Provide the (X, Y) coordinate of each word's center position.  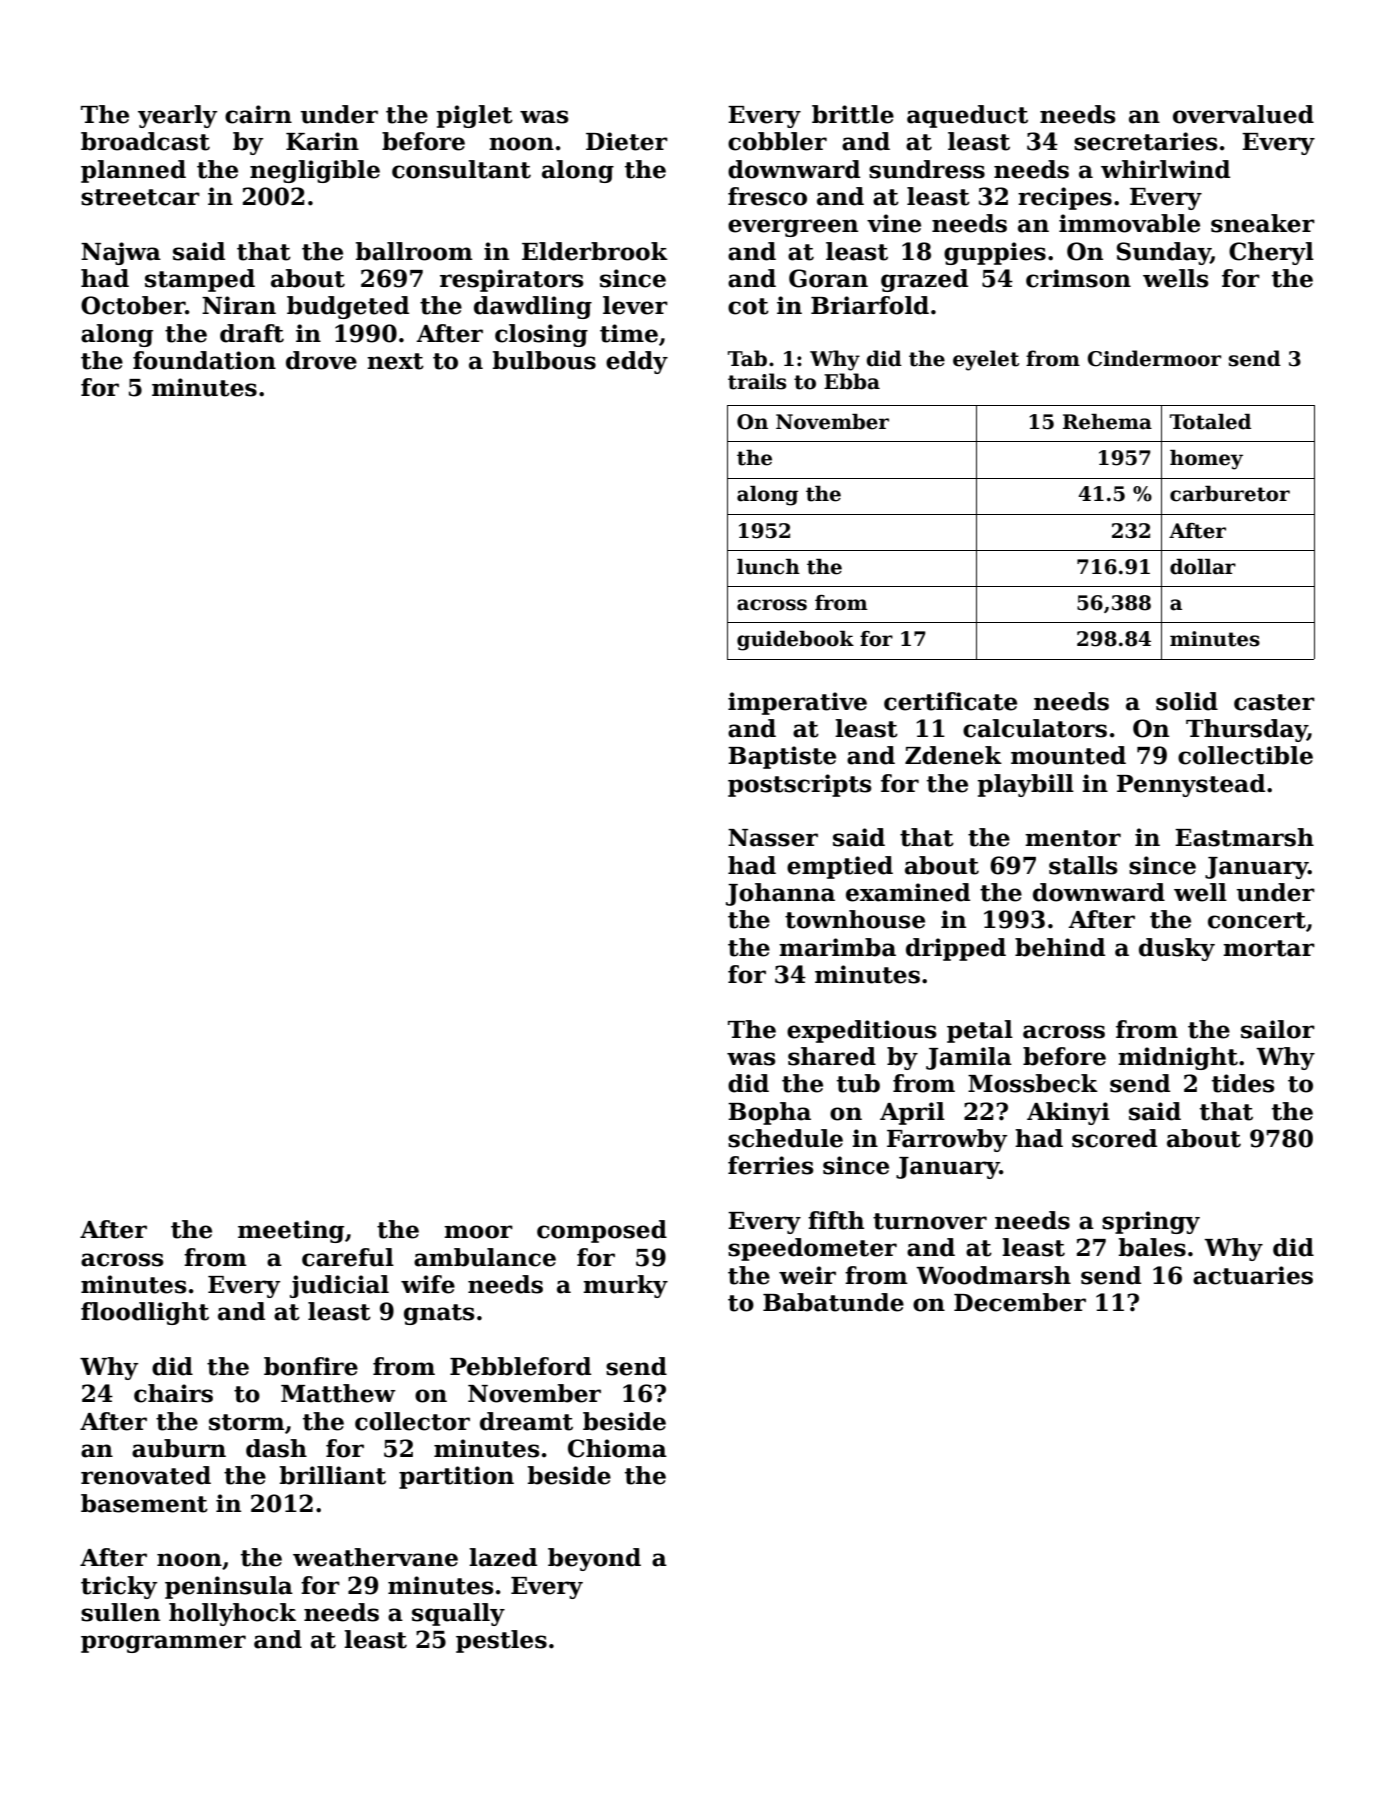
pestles (501, 1641)
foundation (204, 360)
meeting (291, 1231)
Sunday (1164, 253)
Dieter (627, 141)
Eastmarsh (1244, 837)
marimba (837, 947)
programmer (163, 1644)
